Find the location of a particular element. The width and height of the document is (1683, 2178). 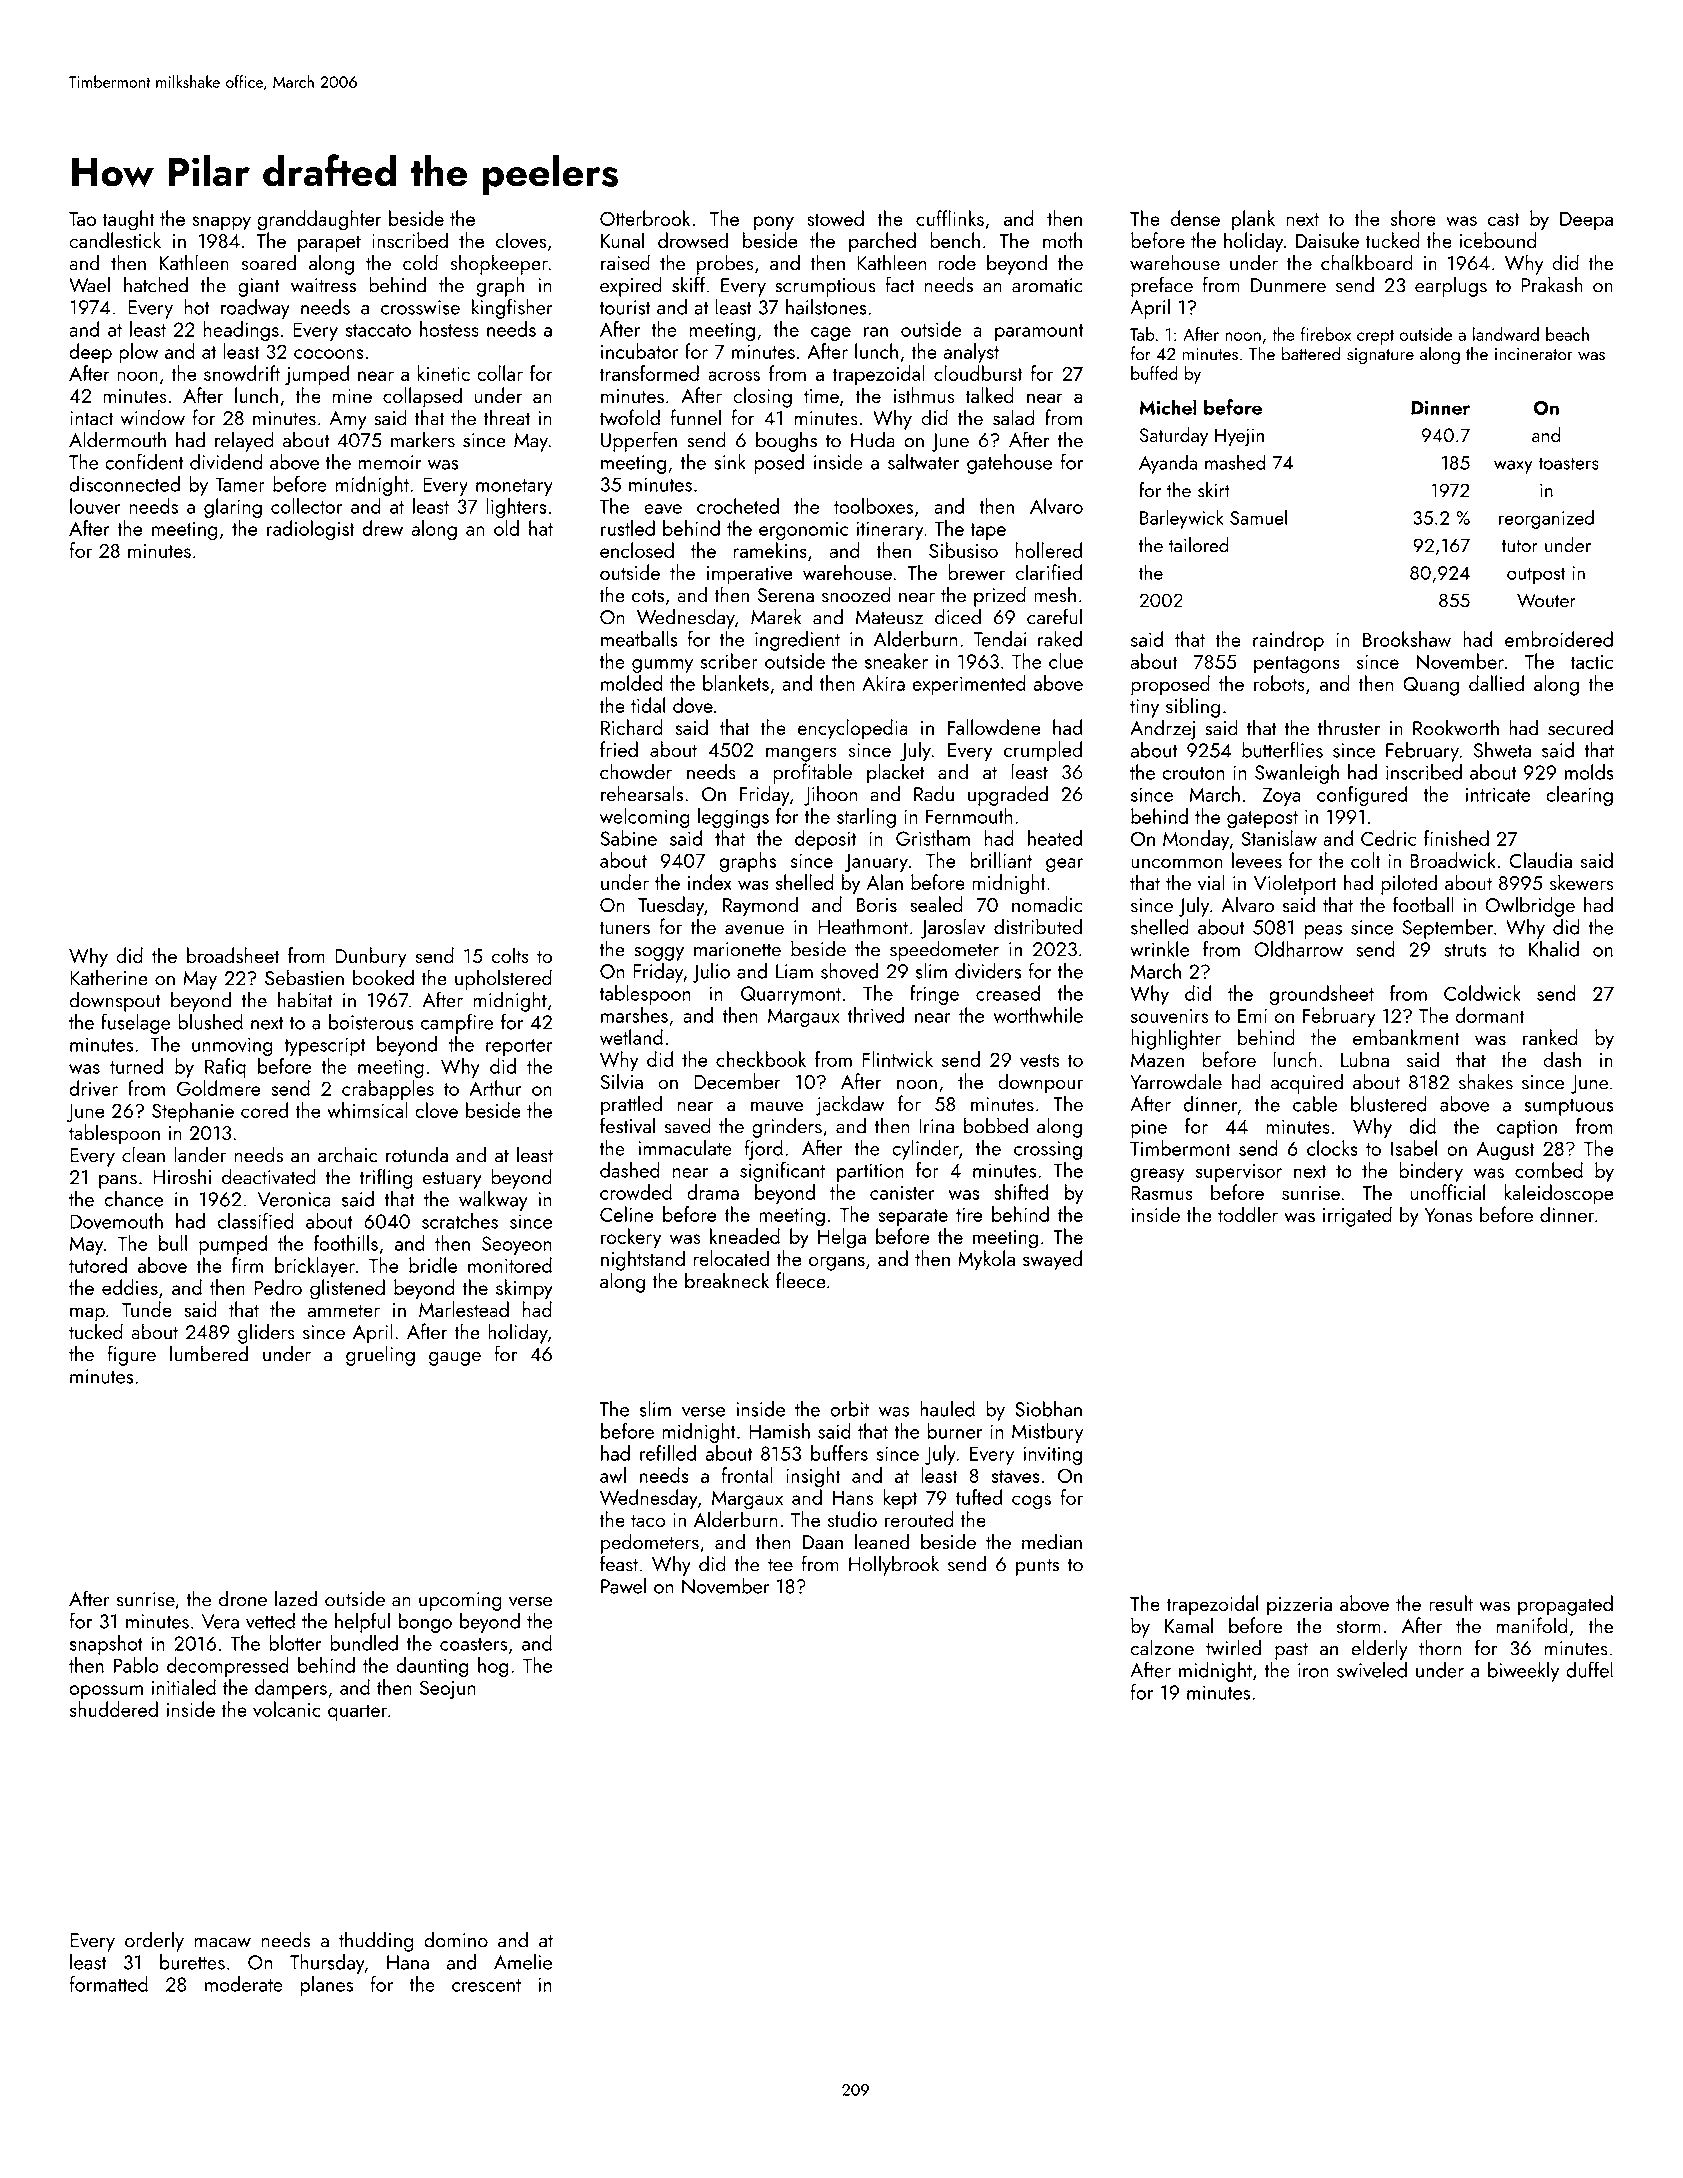

Amelie is located at coordinates (523, 1962).
